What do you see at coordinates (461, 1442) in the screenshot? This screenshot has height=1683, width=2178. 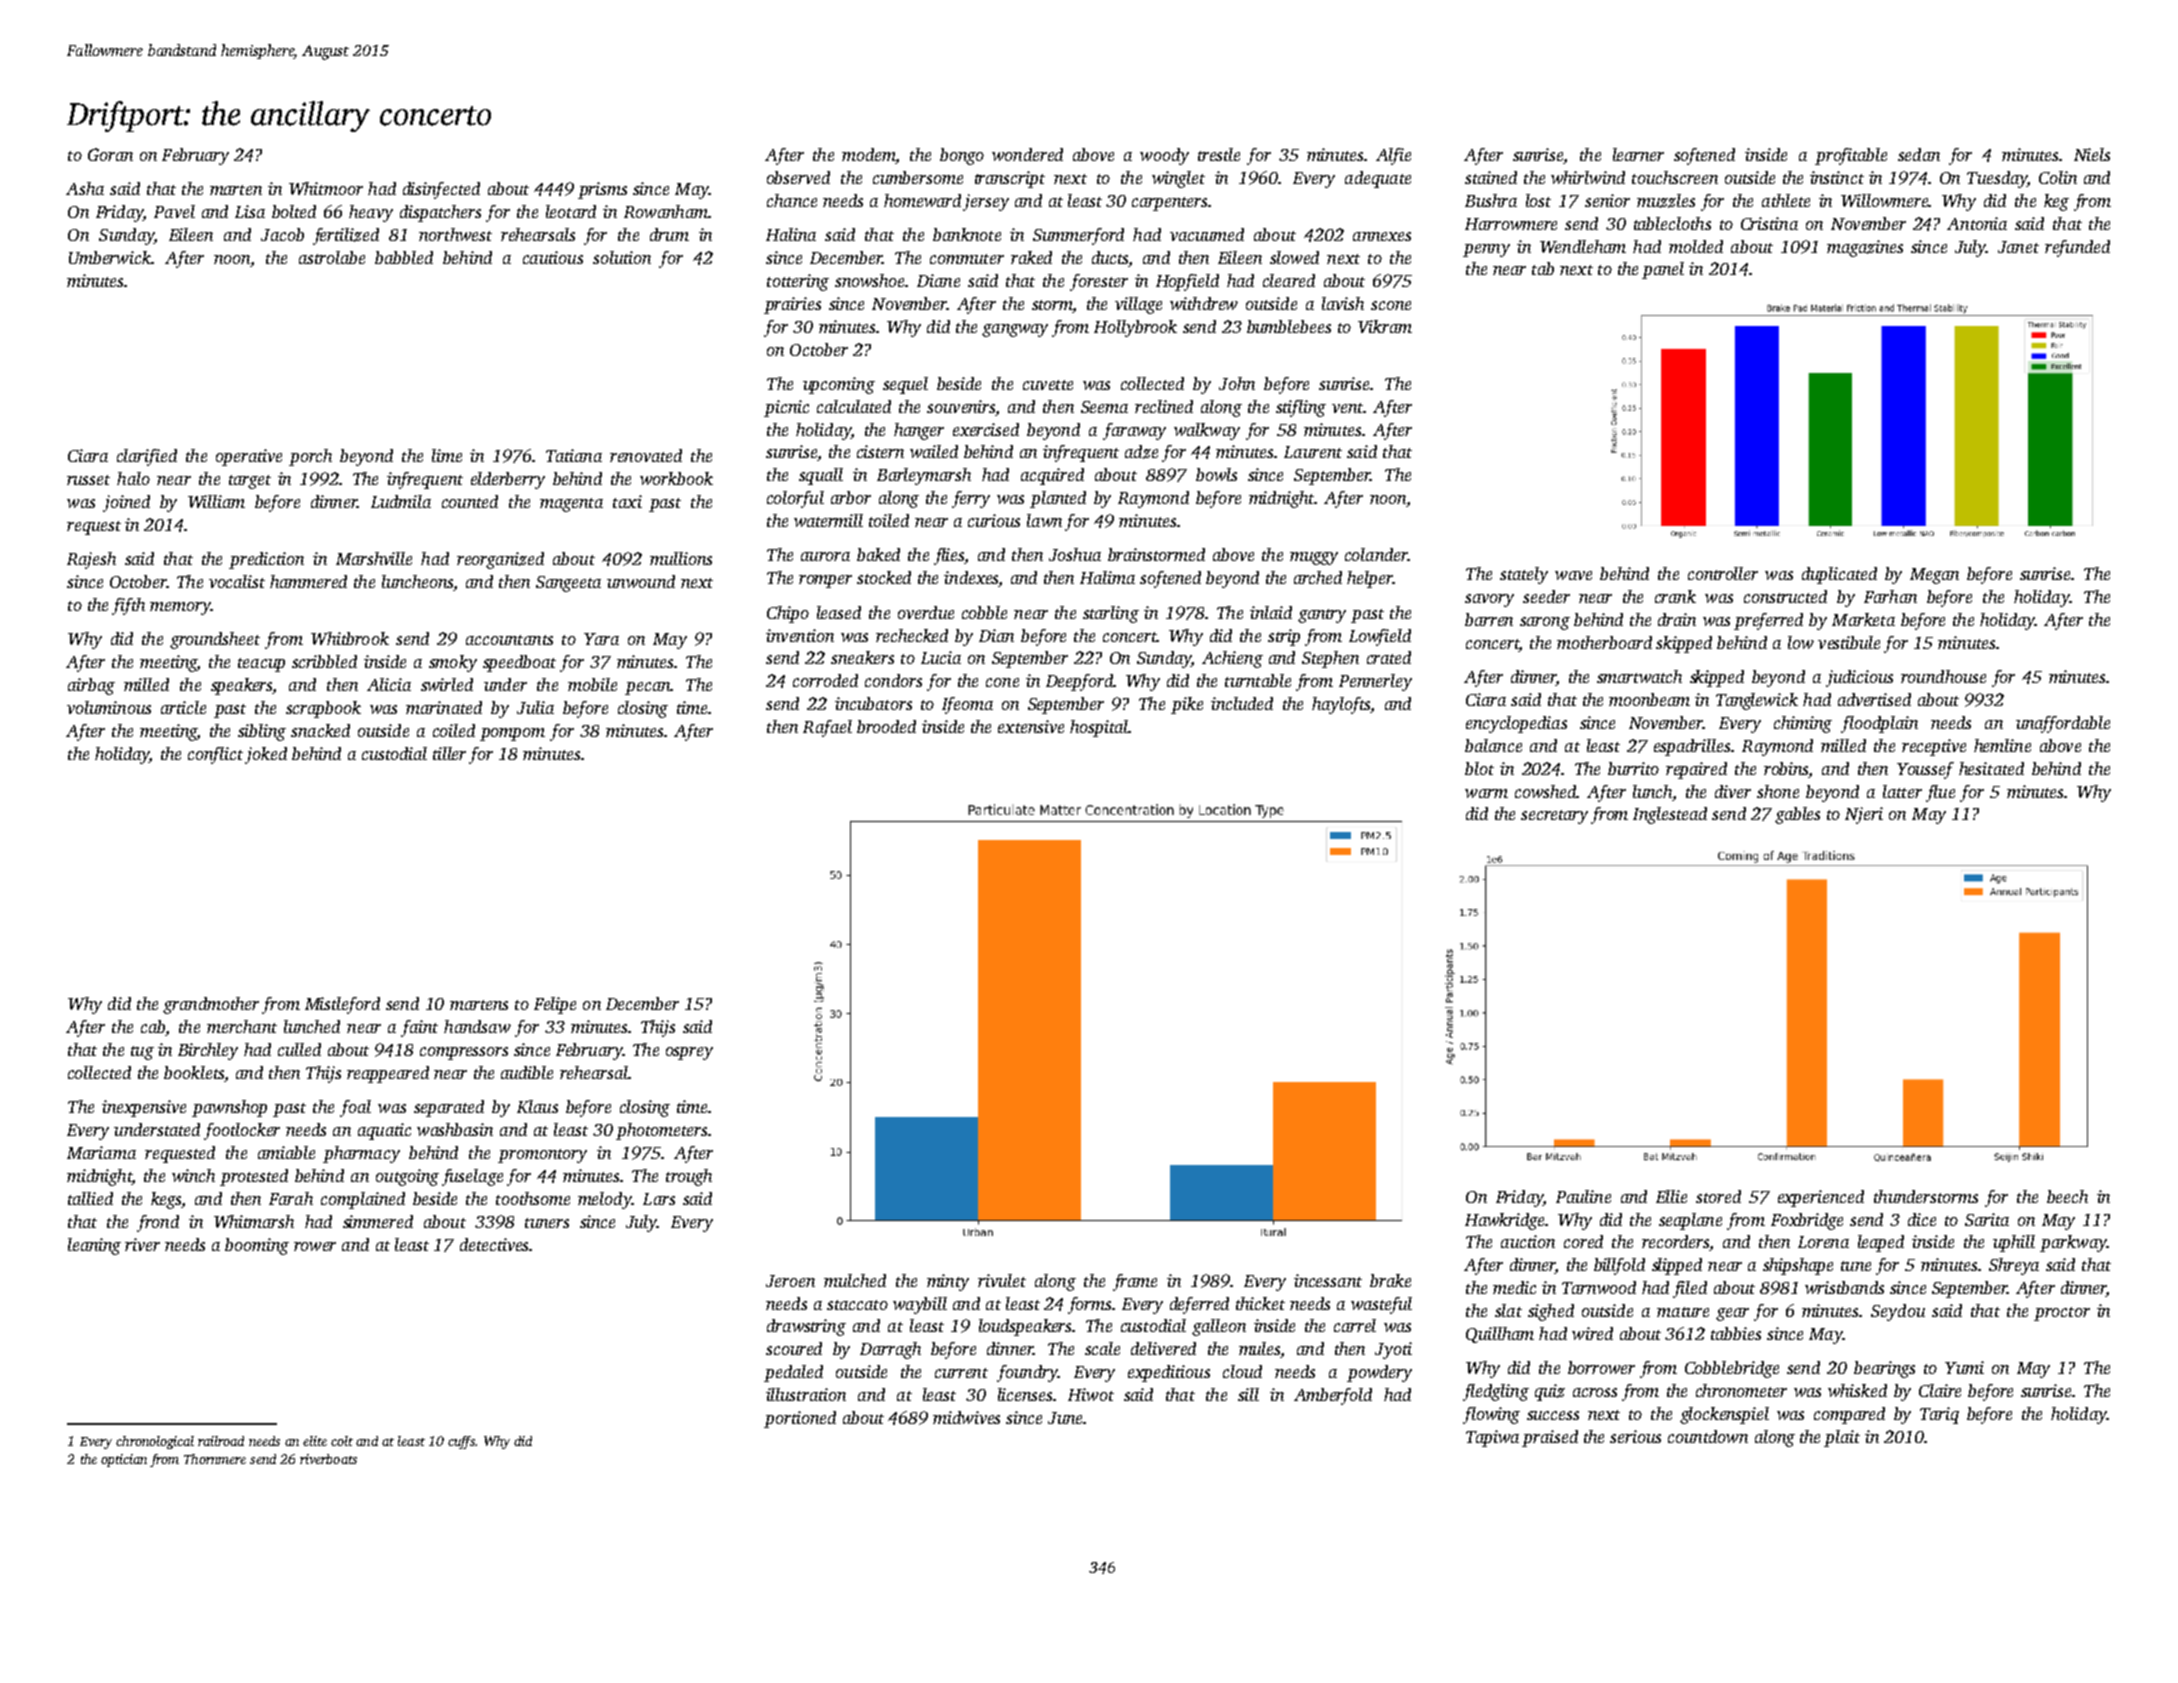 I see `cuffs` at bounding box center [461, 1442].
